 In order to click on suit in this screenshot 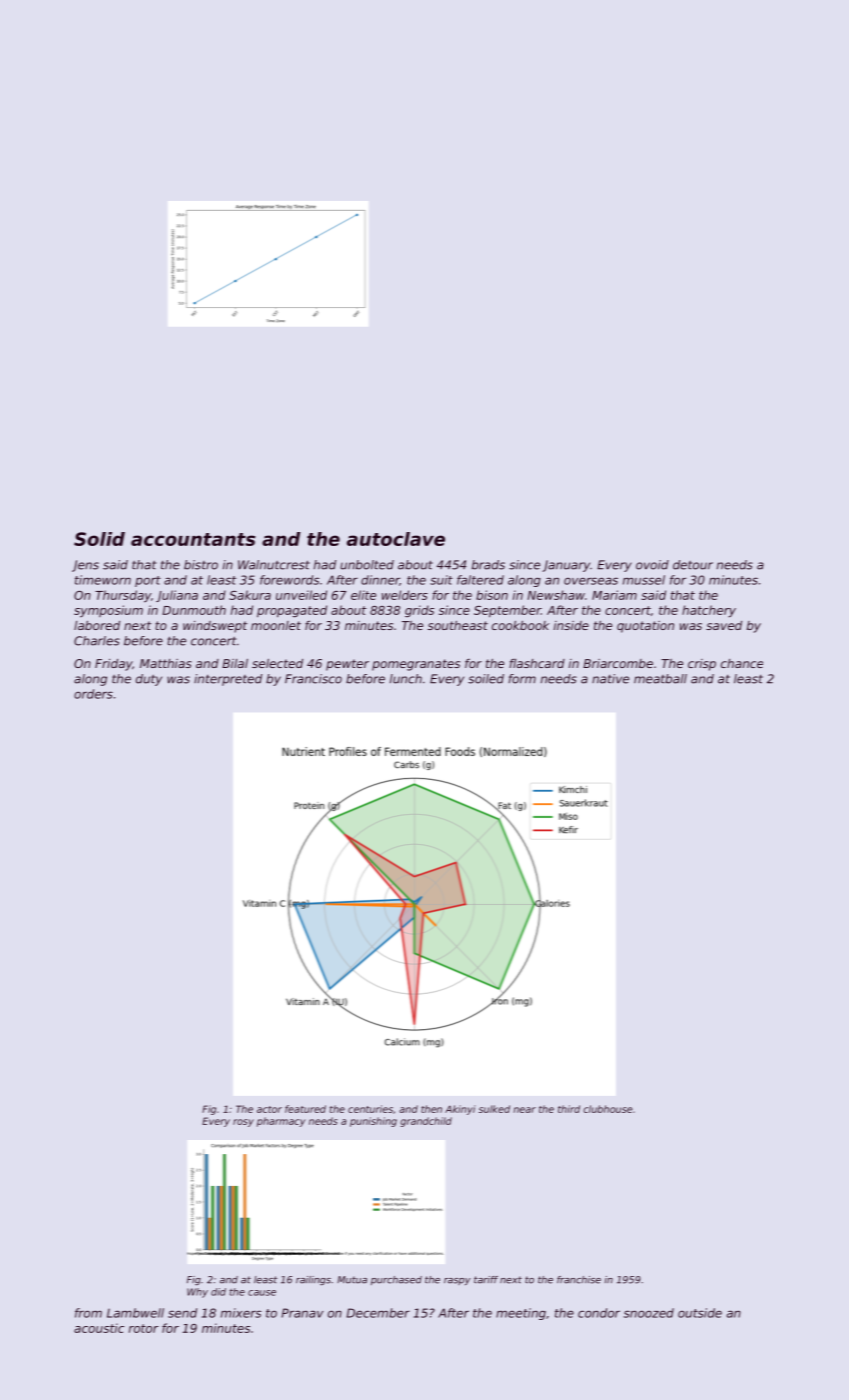, I will do `click(441, 580)`.
